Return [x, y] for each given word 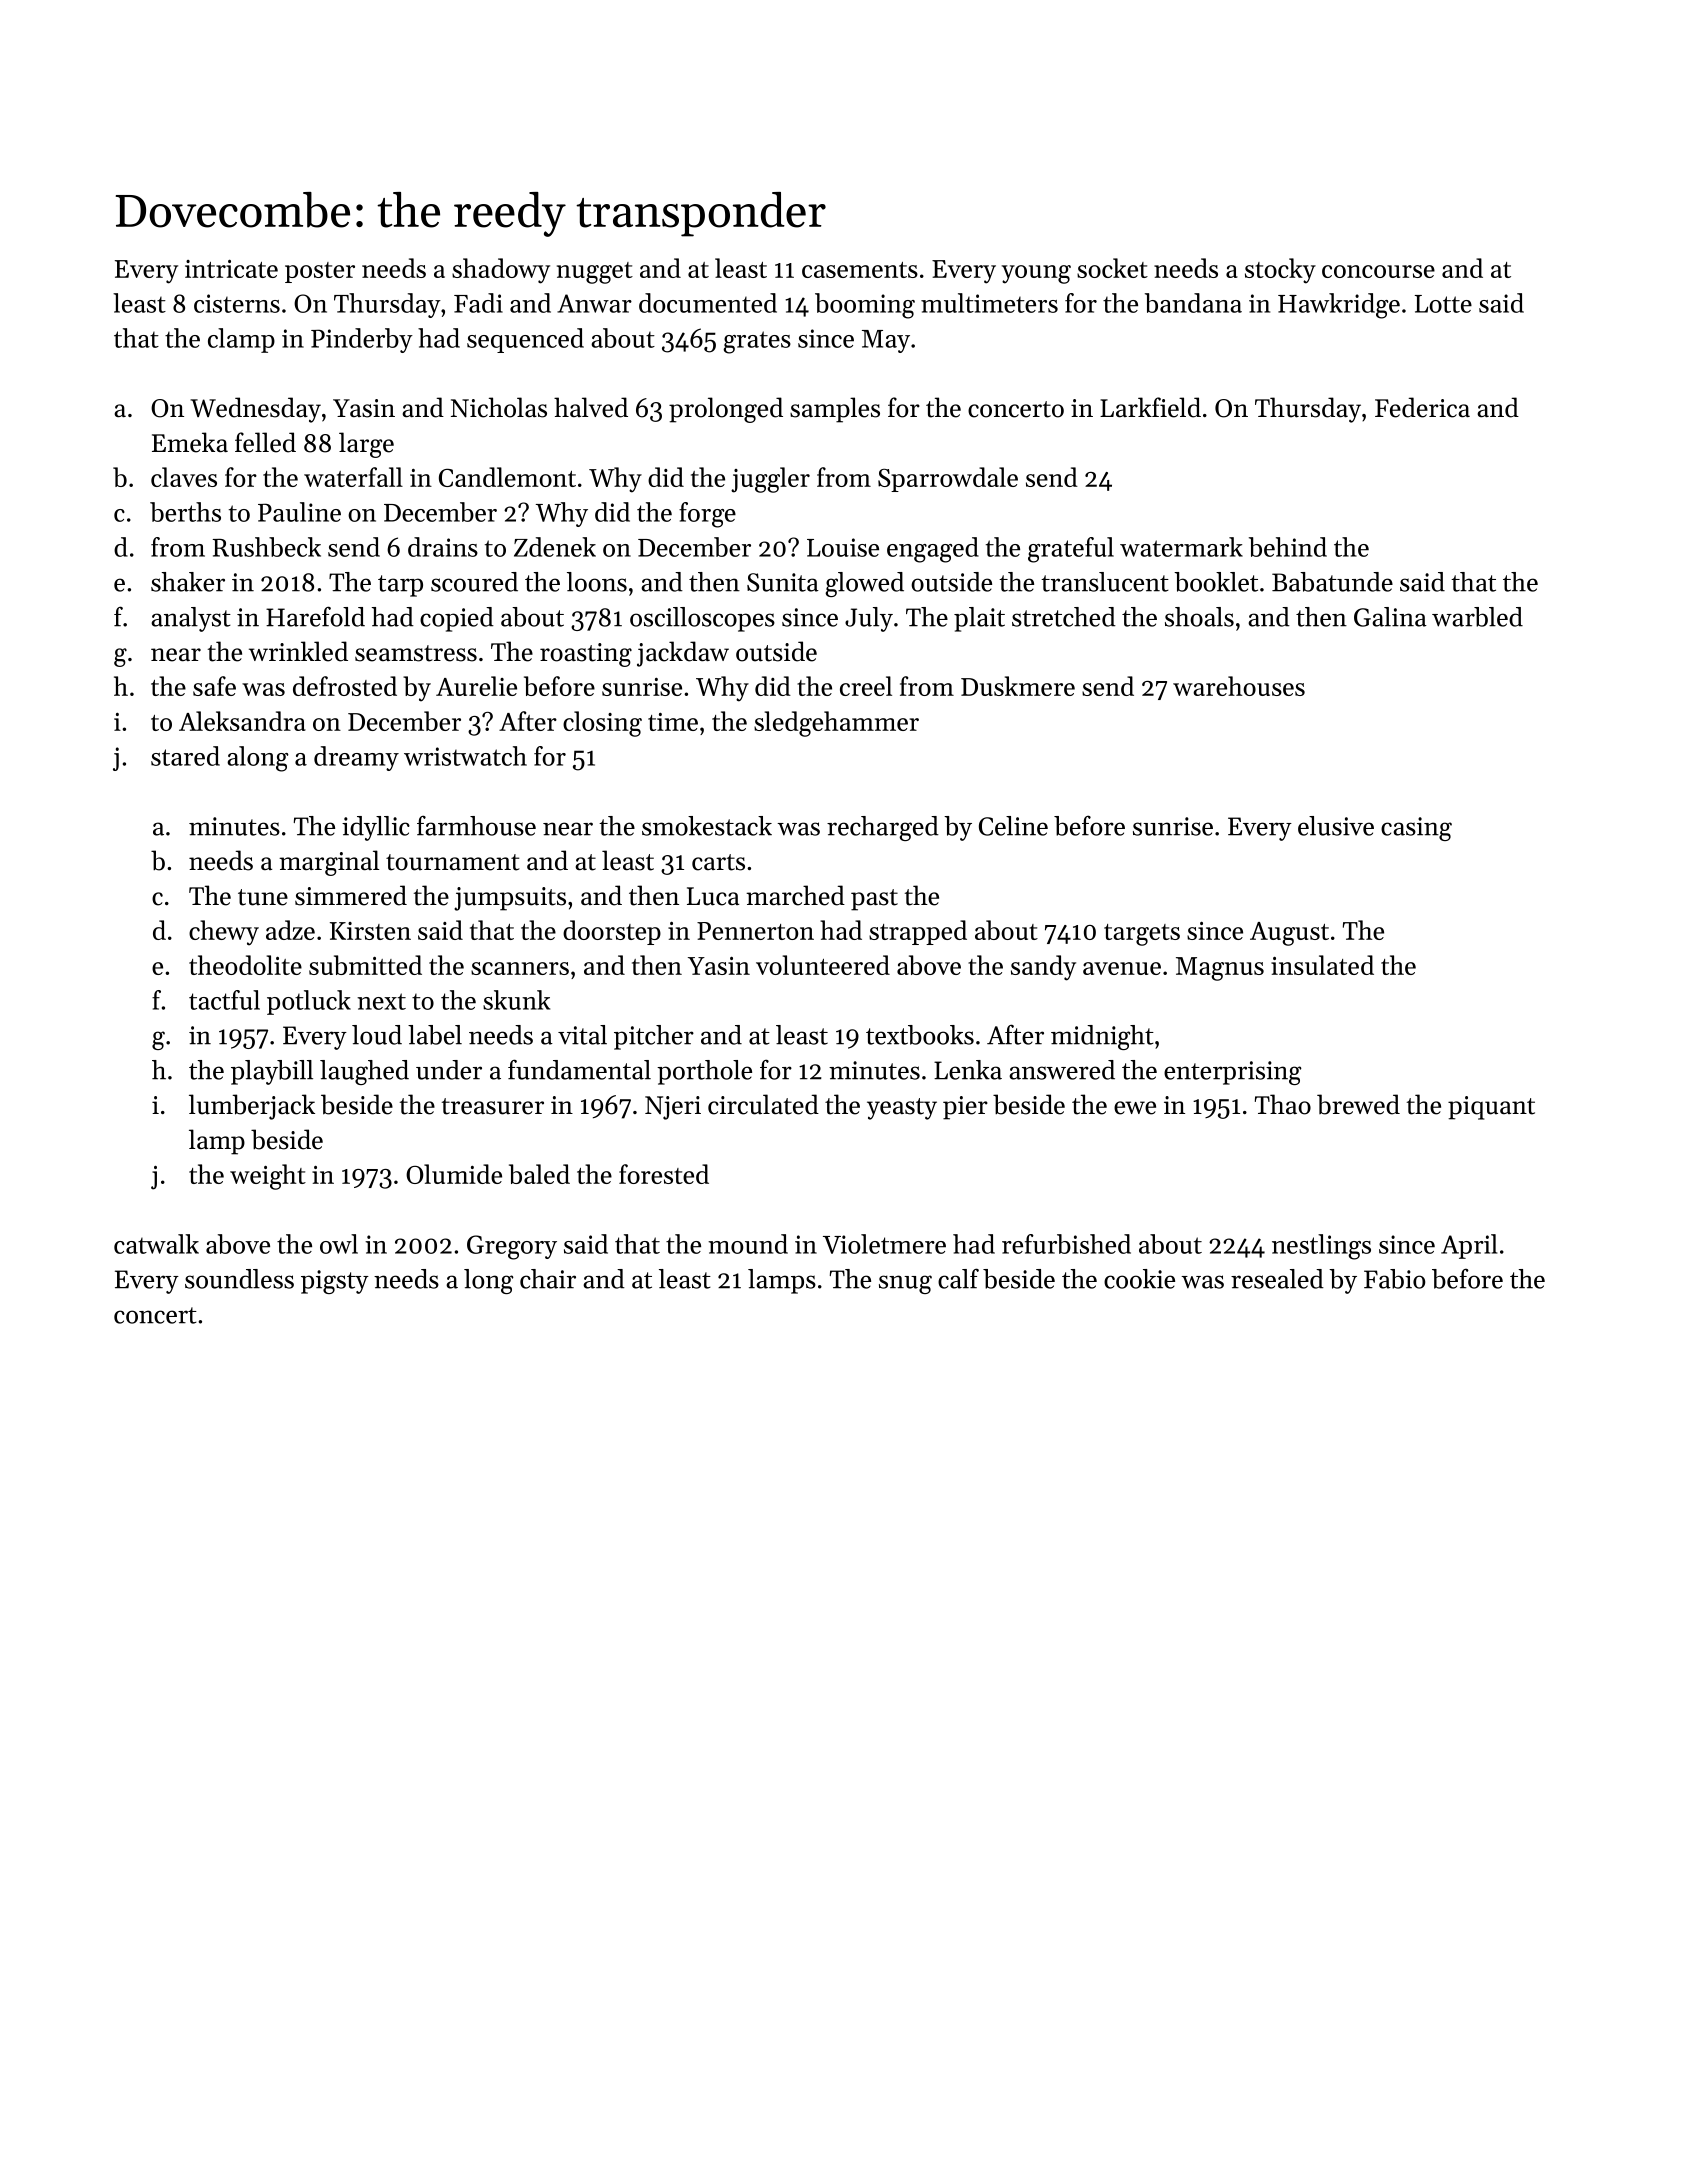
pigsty [335, 1282]
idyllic [376, 828]
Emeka [190, 442]
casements [860, 270]
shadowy [501, 271]
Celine [1013, 826]
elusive [1336, 826]
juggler [770, 480]
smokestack [707, 826]
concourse [1378, 271]
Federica [1422, 407]
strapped [918, 932]
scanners [520, 968]
